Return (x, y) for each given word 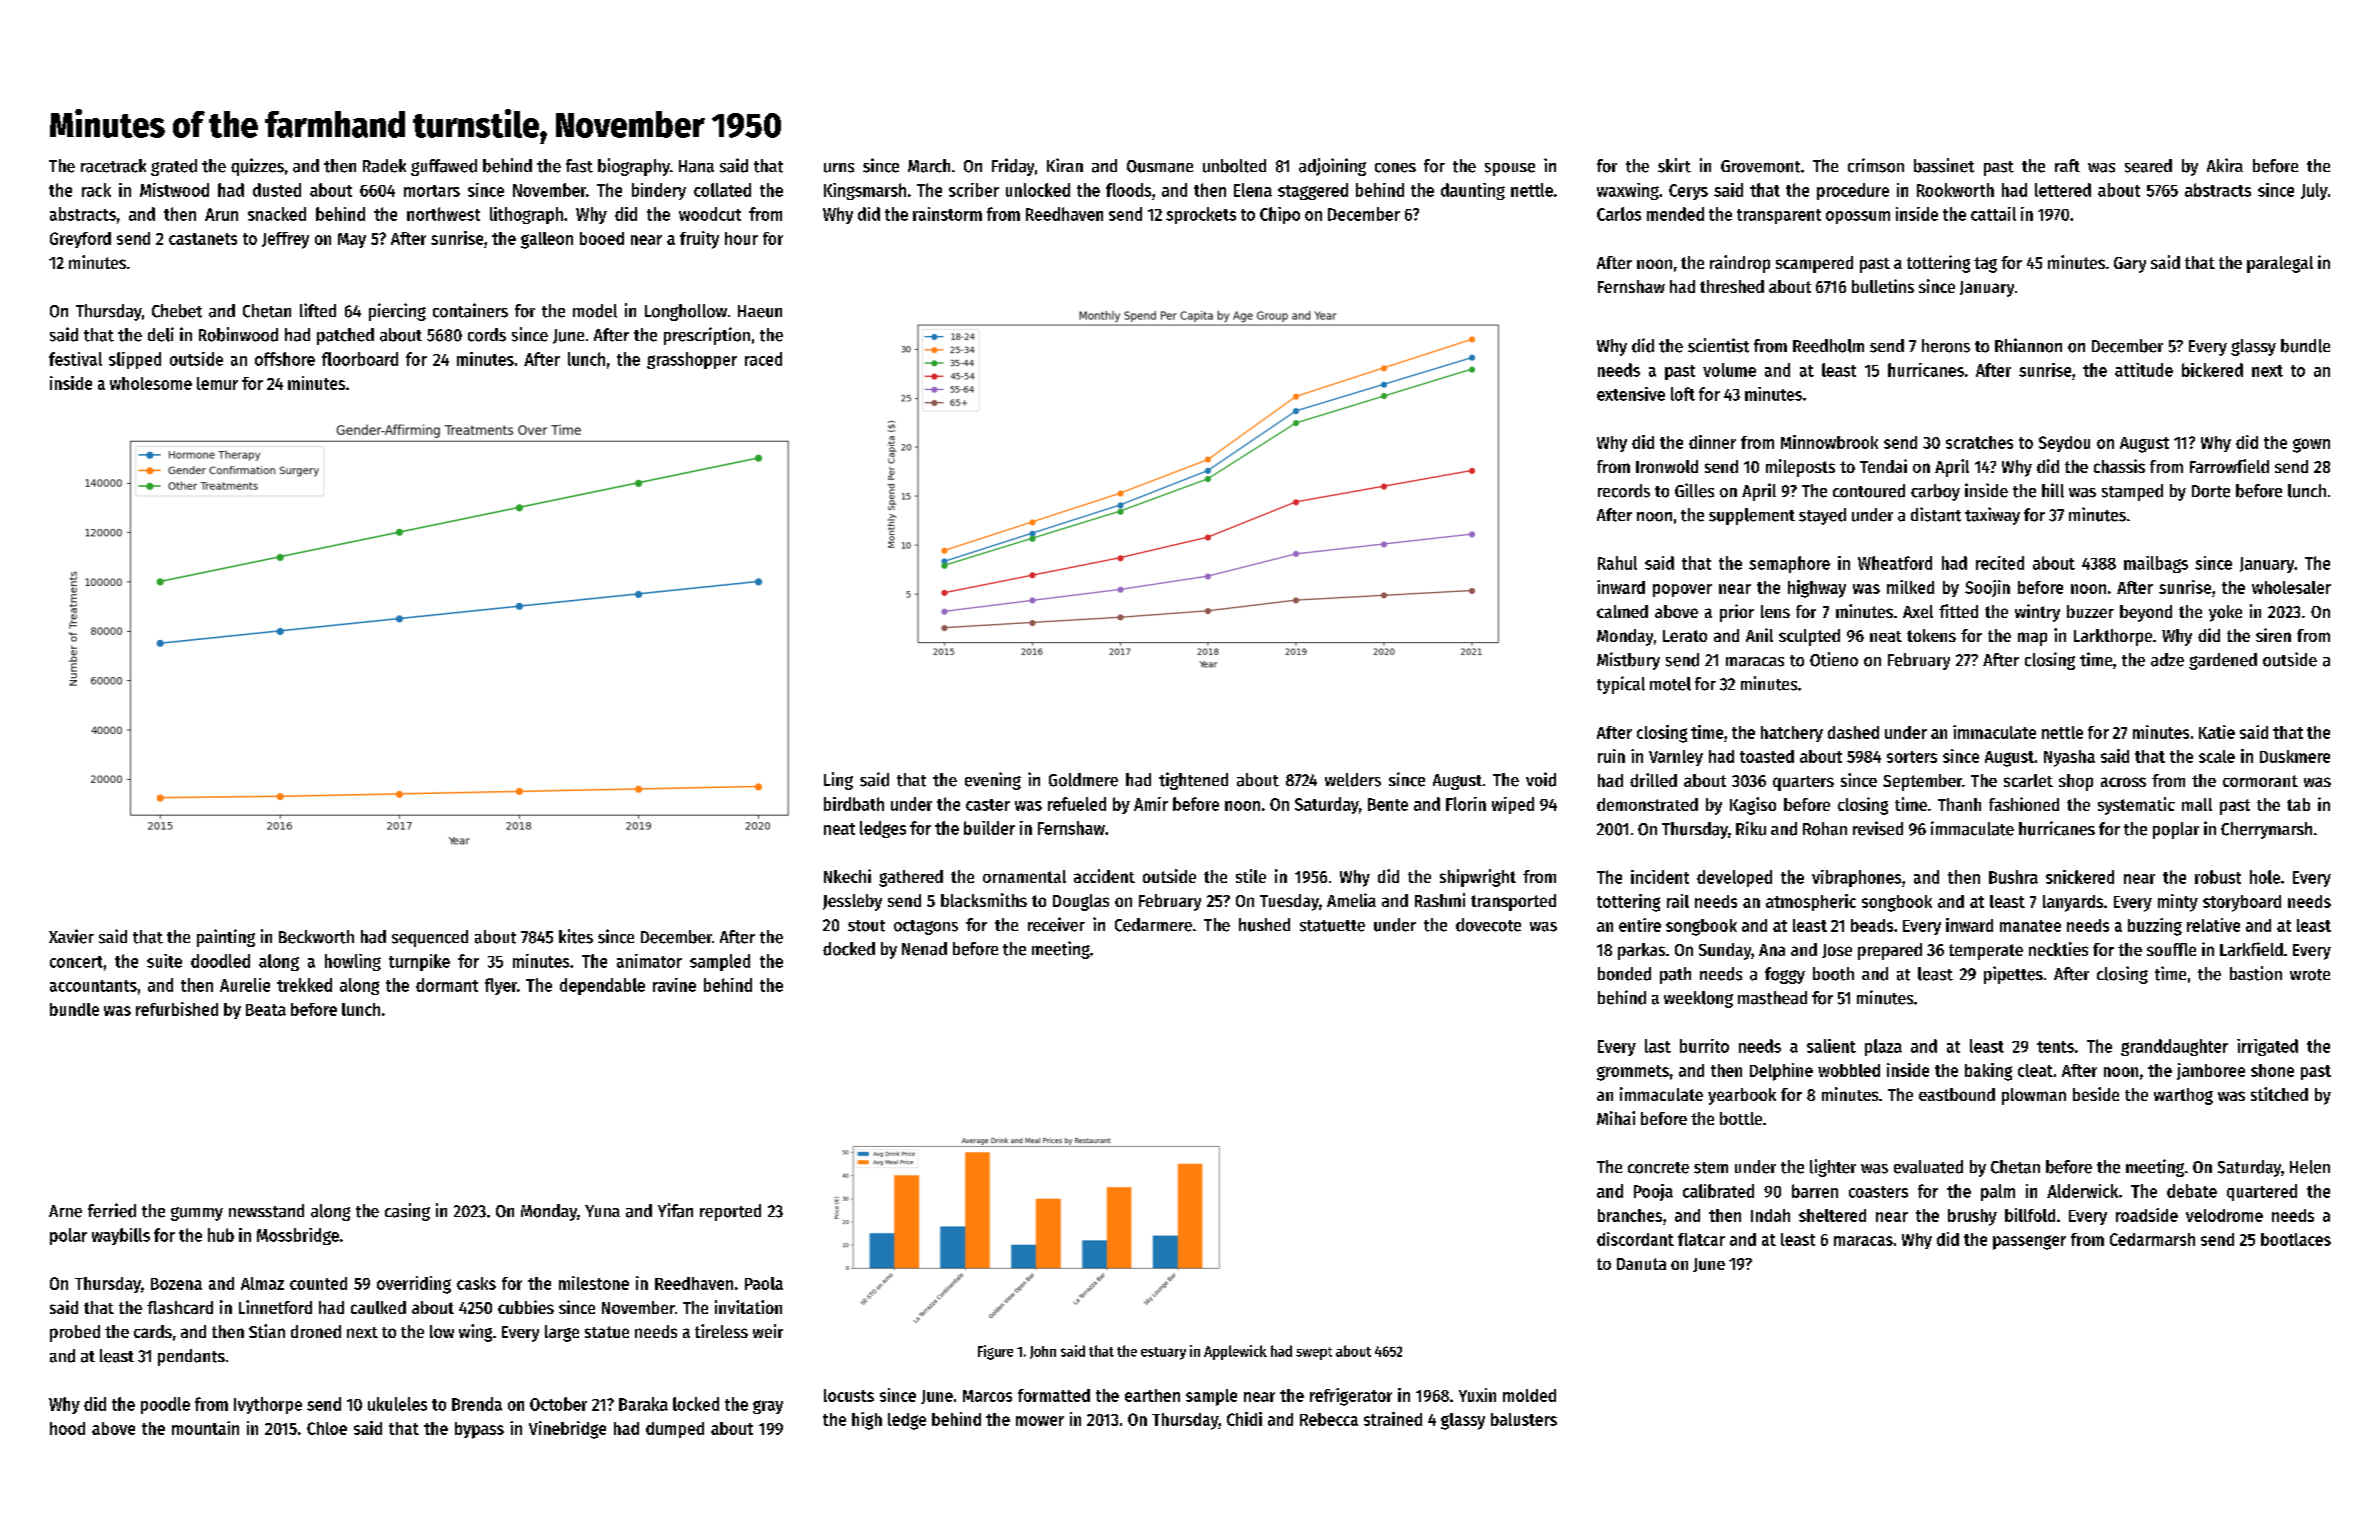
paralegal (2280, 264)
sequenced (430, 938)
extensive (1631, 394)
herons (1946, 346)
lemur (217, 383)
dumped (675, 1430)
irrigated (2267, 1047)
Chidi (1244, 1419)
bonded (1624, 974)
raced (763, 359)
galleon (547, 240)
